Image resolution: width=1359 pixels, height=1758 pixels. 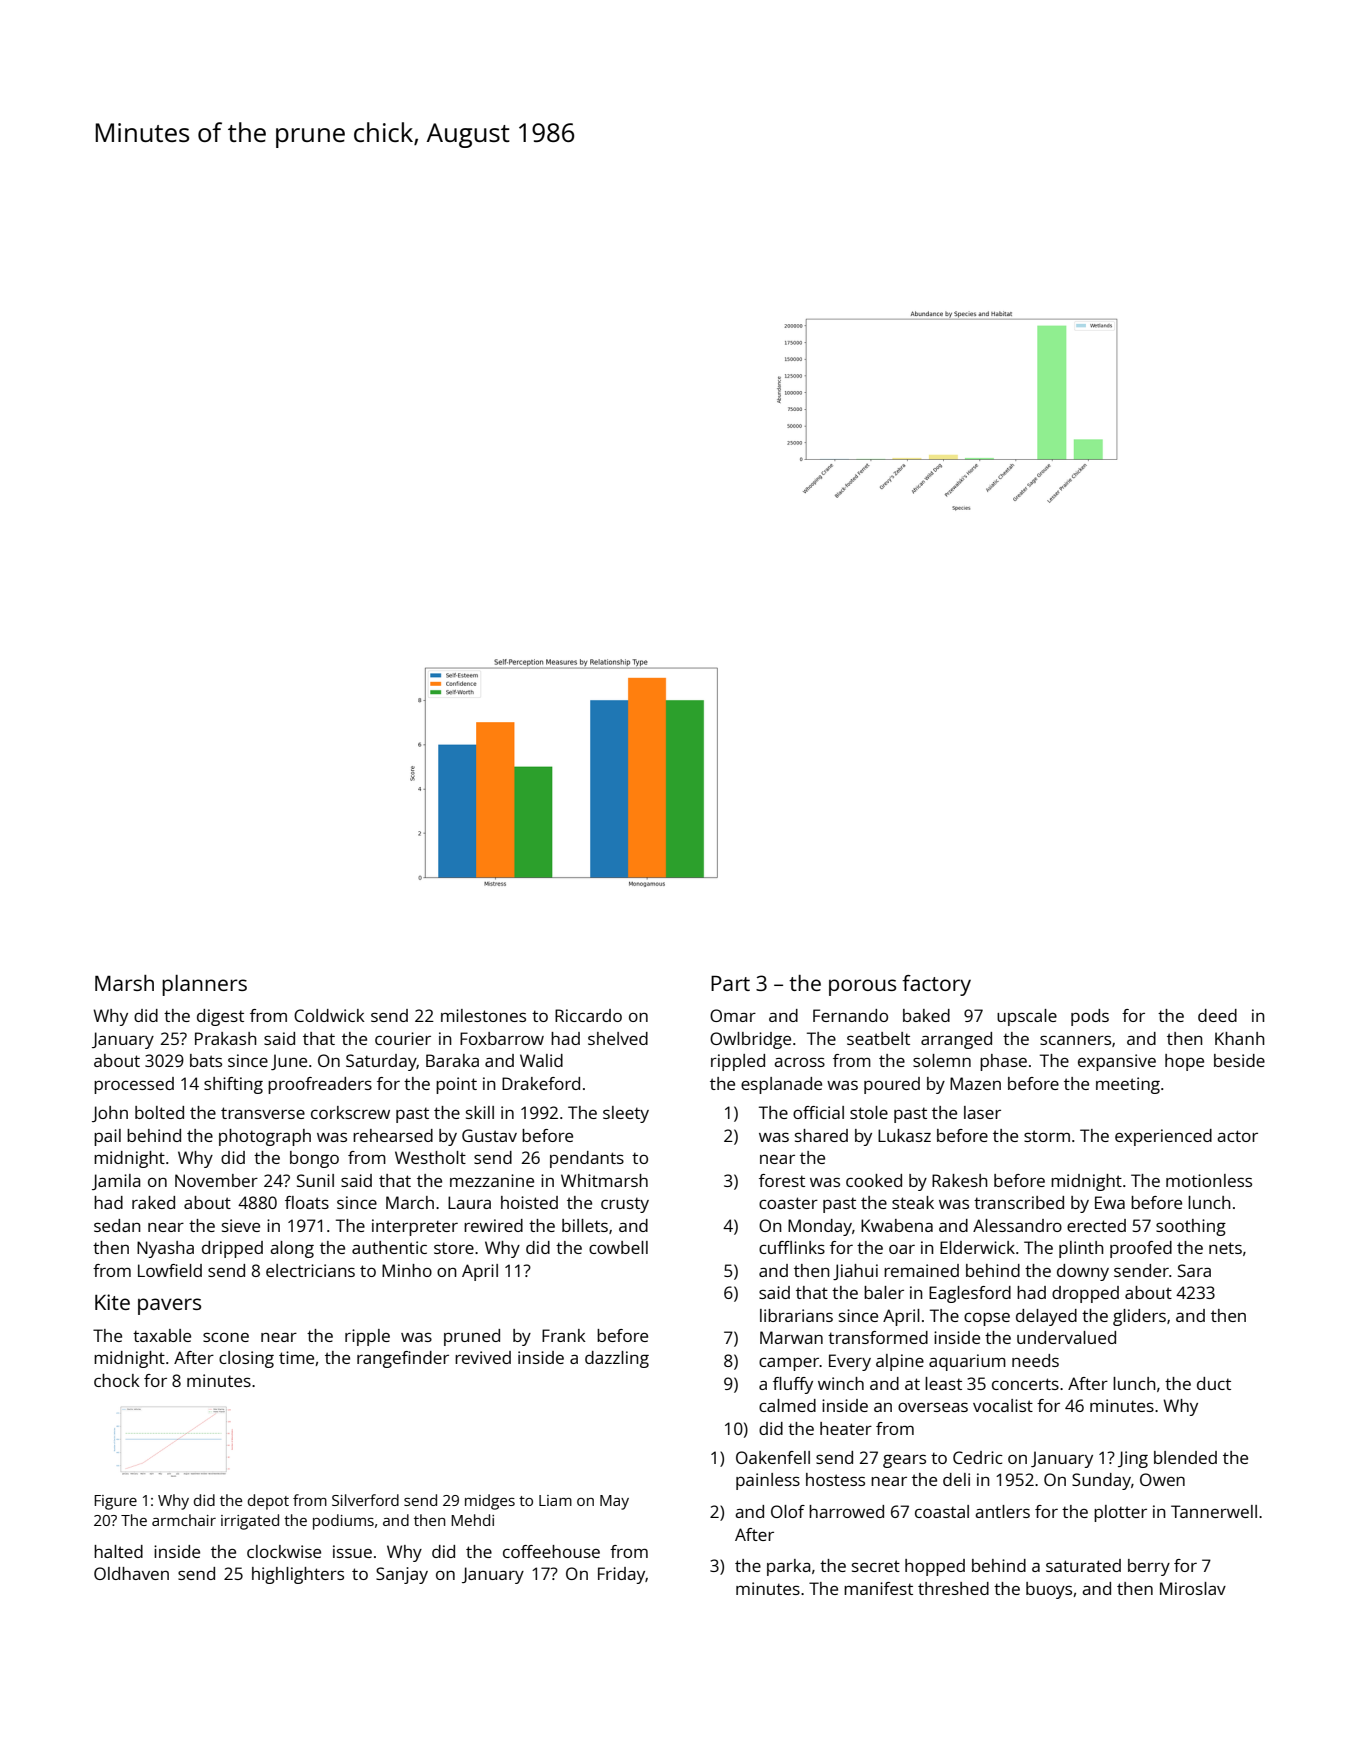 I want to click on dropped, so click(x=1085, y=1294).
